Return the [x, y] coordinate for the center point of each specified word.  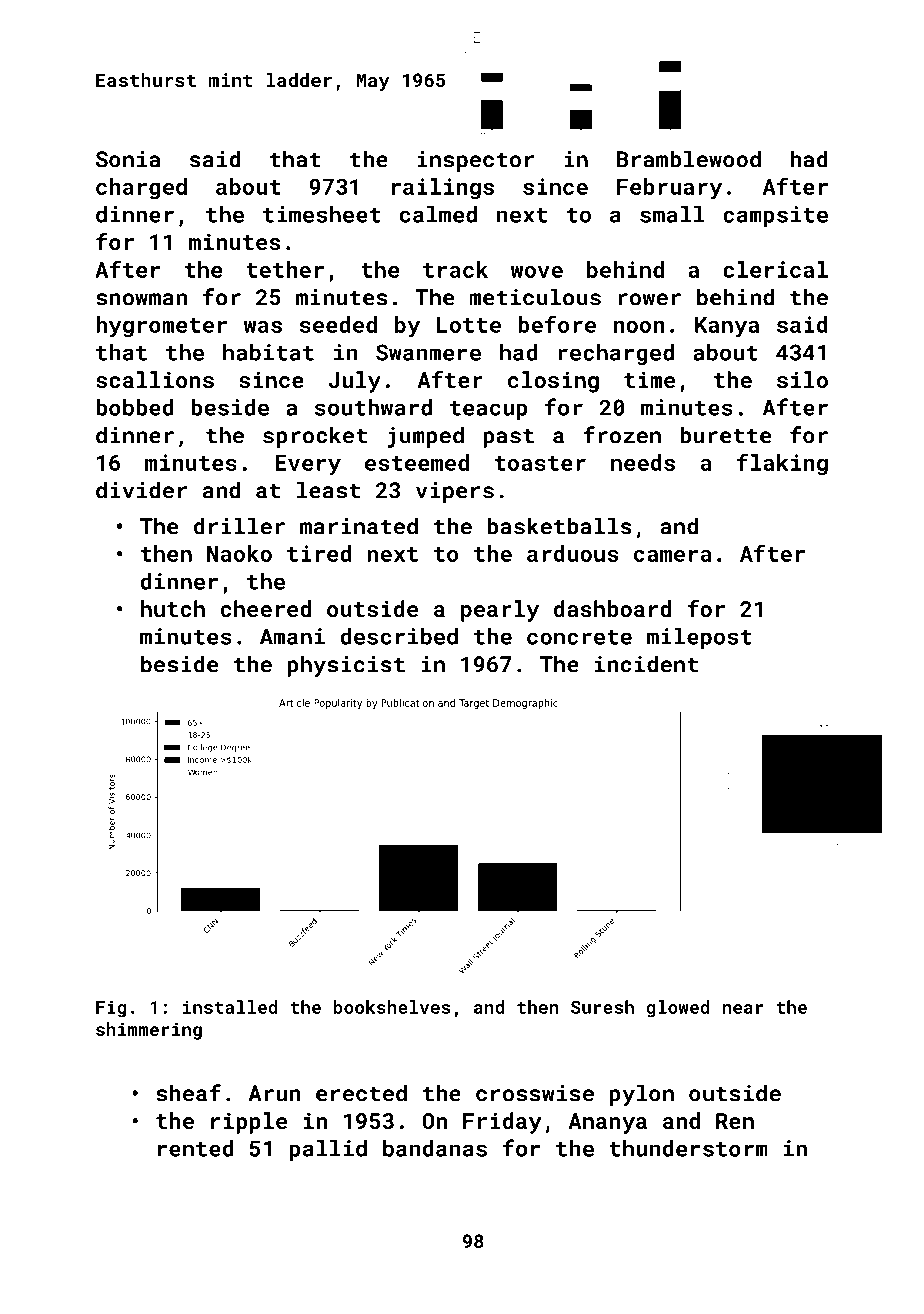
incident [646, 664]
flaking [782, 464]
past [508, 438]
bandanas [435, 1148]
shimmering [149, 1031]
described [399, 636]
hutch [173, 608]
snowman [141, 299]
